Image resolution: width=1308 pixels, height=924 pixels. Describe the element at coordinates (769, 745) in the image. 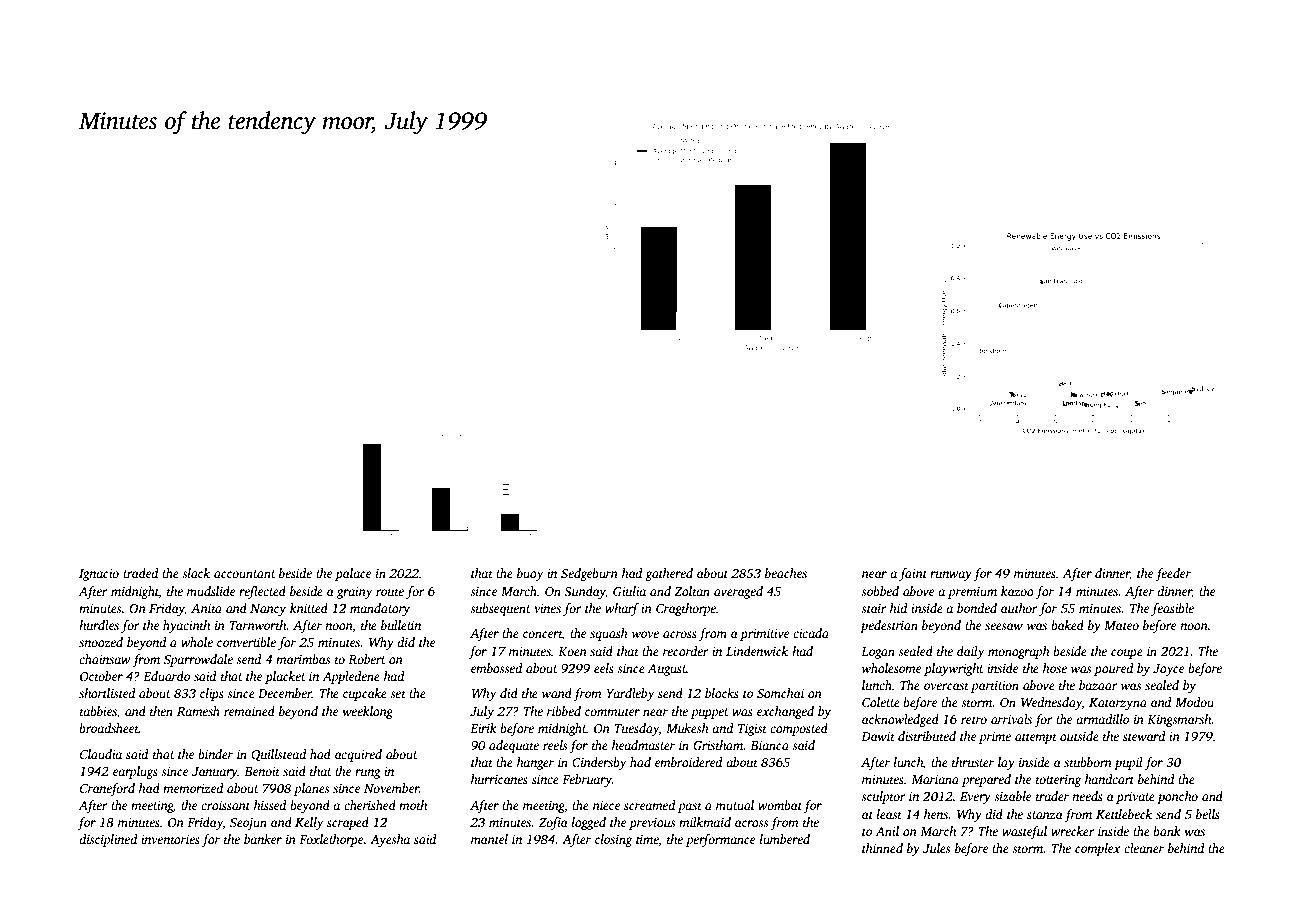

I see `Bianca` at that location.
